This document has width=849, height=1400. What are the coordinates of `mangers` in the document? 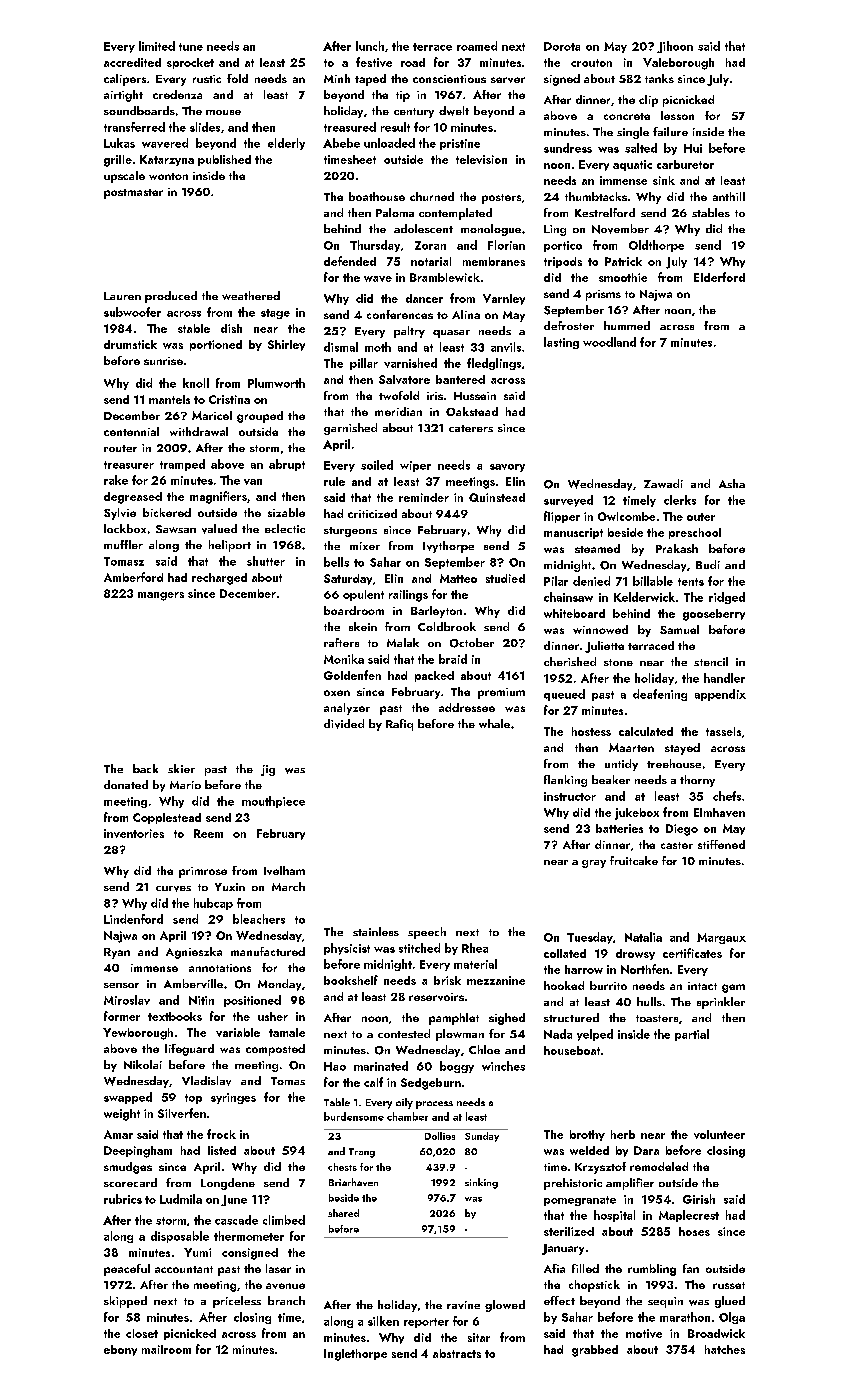 It's located at (161, 596).
